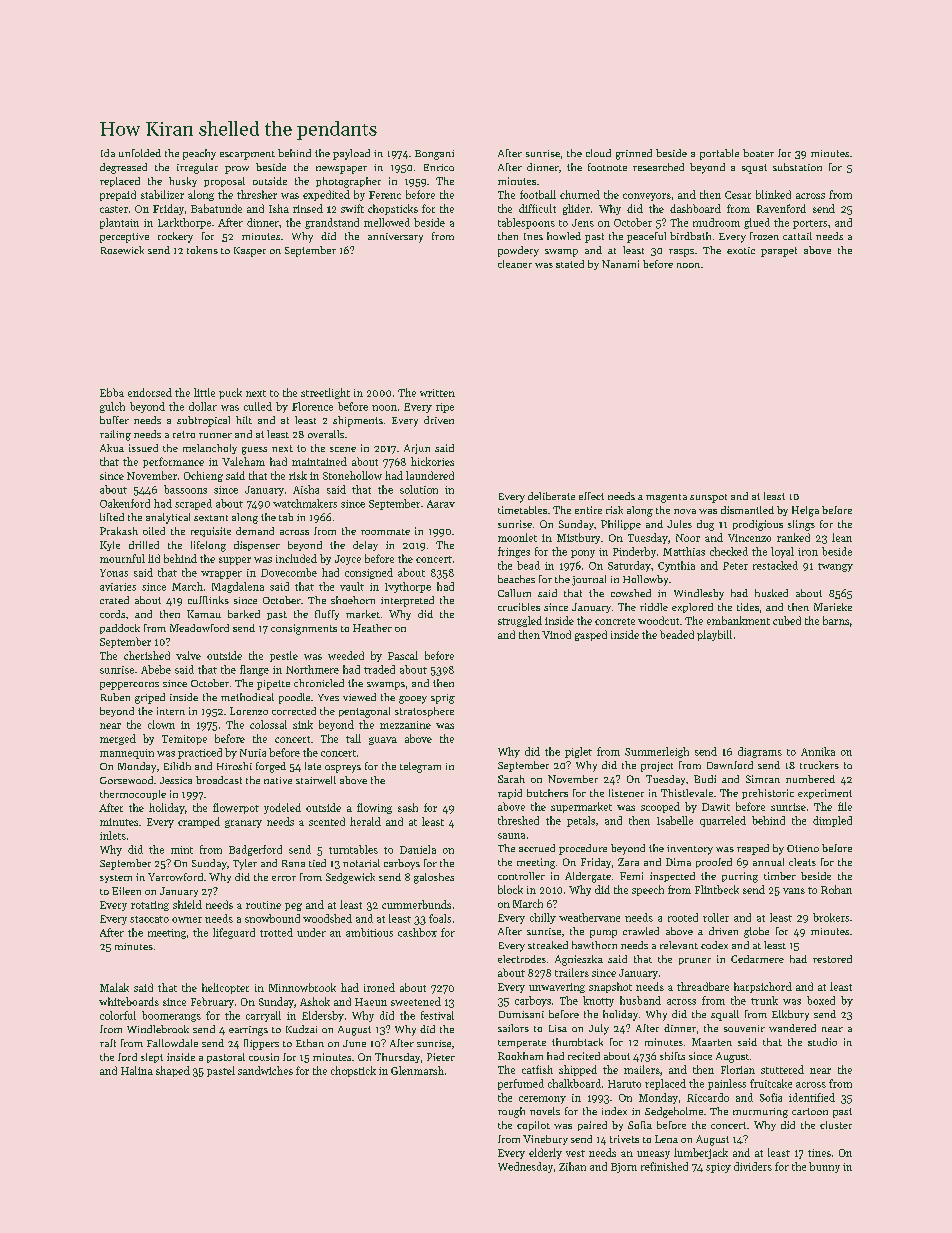 Image resolution: width=952 pixels, height=1233 pixels. What do you see at coordinates (657, 752) in the screenshot?
I see `Summerleigh` at bounding box center [657, 752].
